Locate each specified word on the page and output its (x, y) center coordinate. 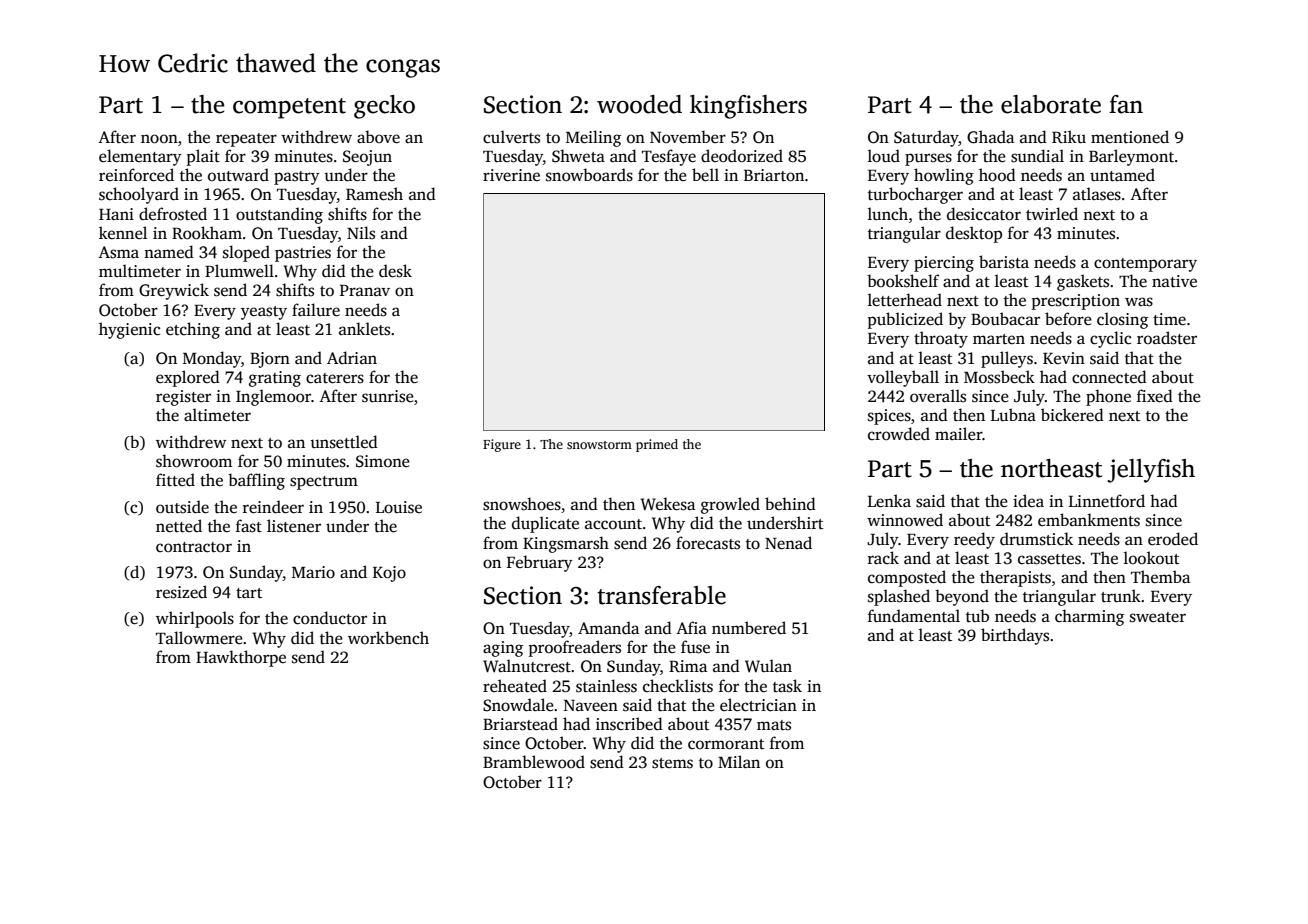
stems (672, 763)
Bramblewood (534, 762)
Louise (399, 507)
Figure (502, 445)
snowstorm (599, 445)
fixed (1155, 396)
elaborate (1051, 104)
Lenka (889, 501)
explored (188, 378)
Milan (739, 761)
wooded (639, 104)
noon (159, 139)
